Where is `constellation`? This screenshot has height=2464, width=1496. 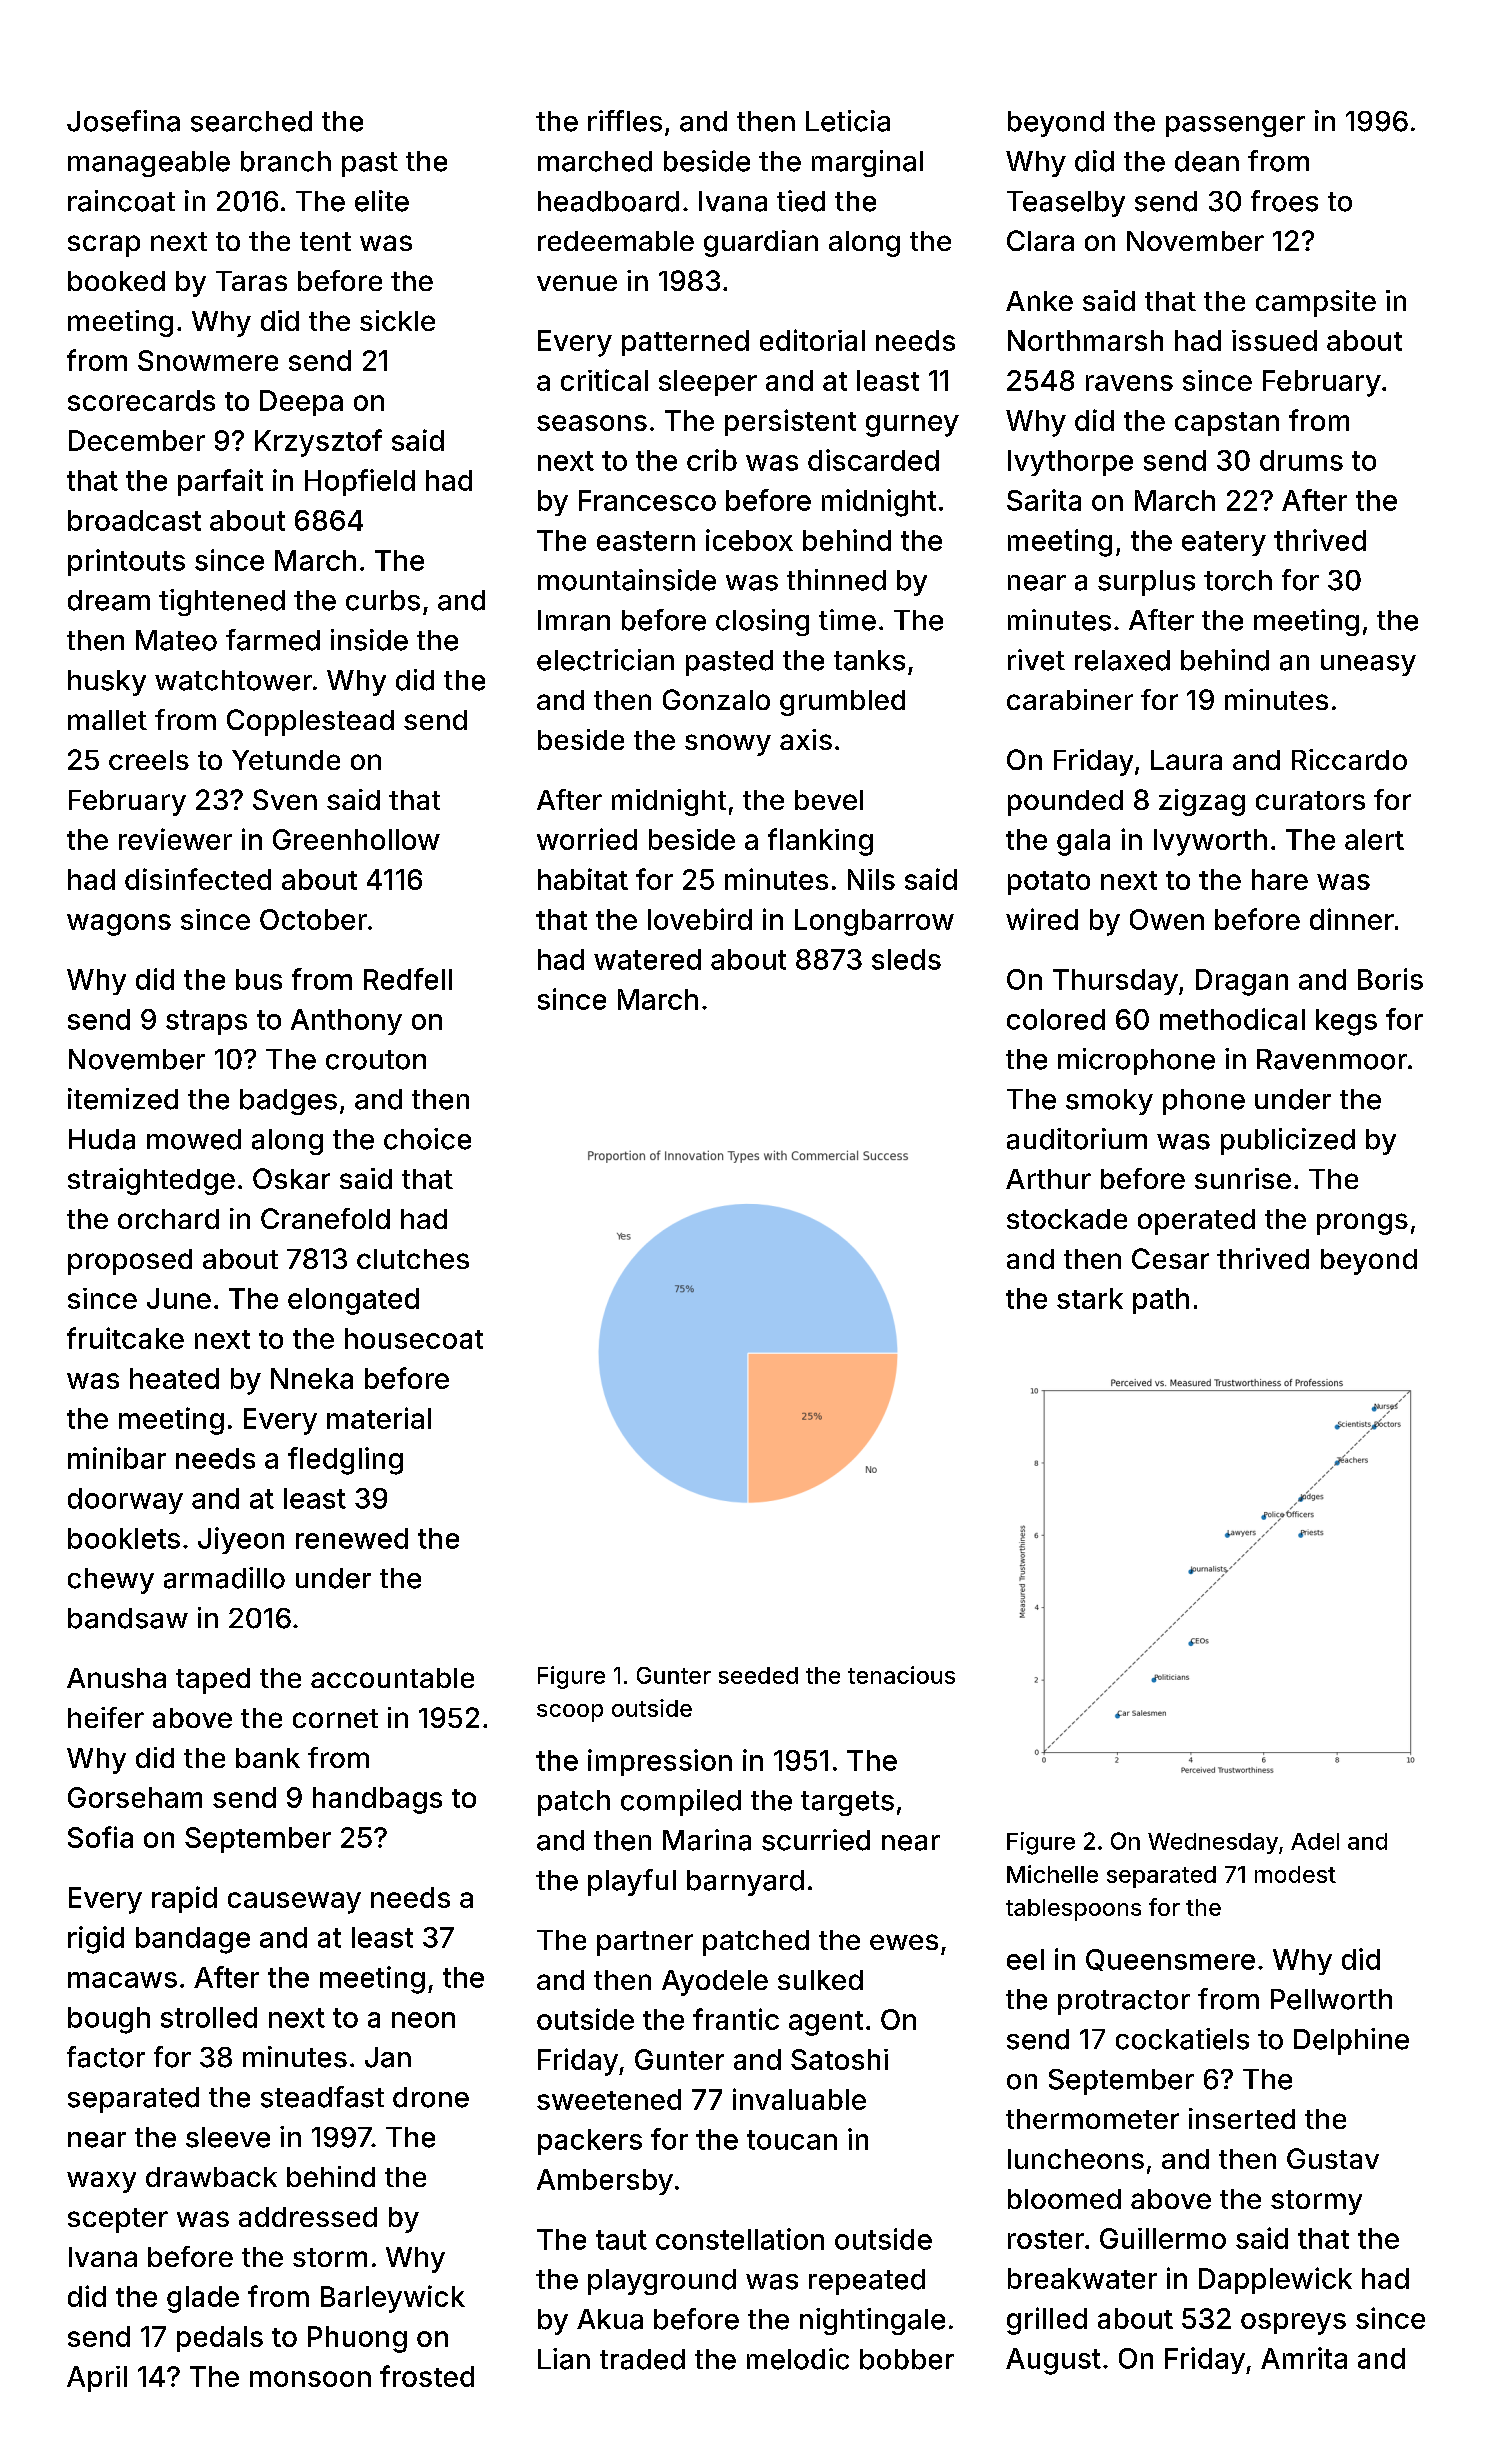 constellation is located at coordinates (740, 2239).
